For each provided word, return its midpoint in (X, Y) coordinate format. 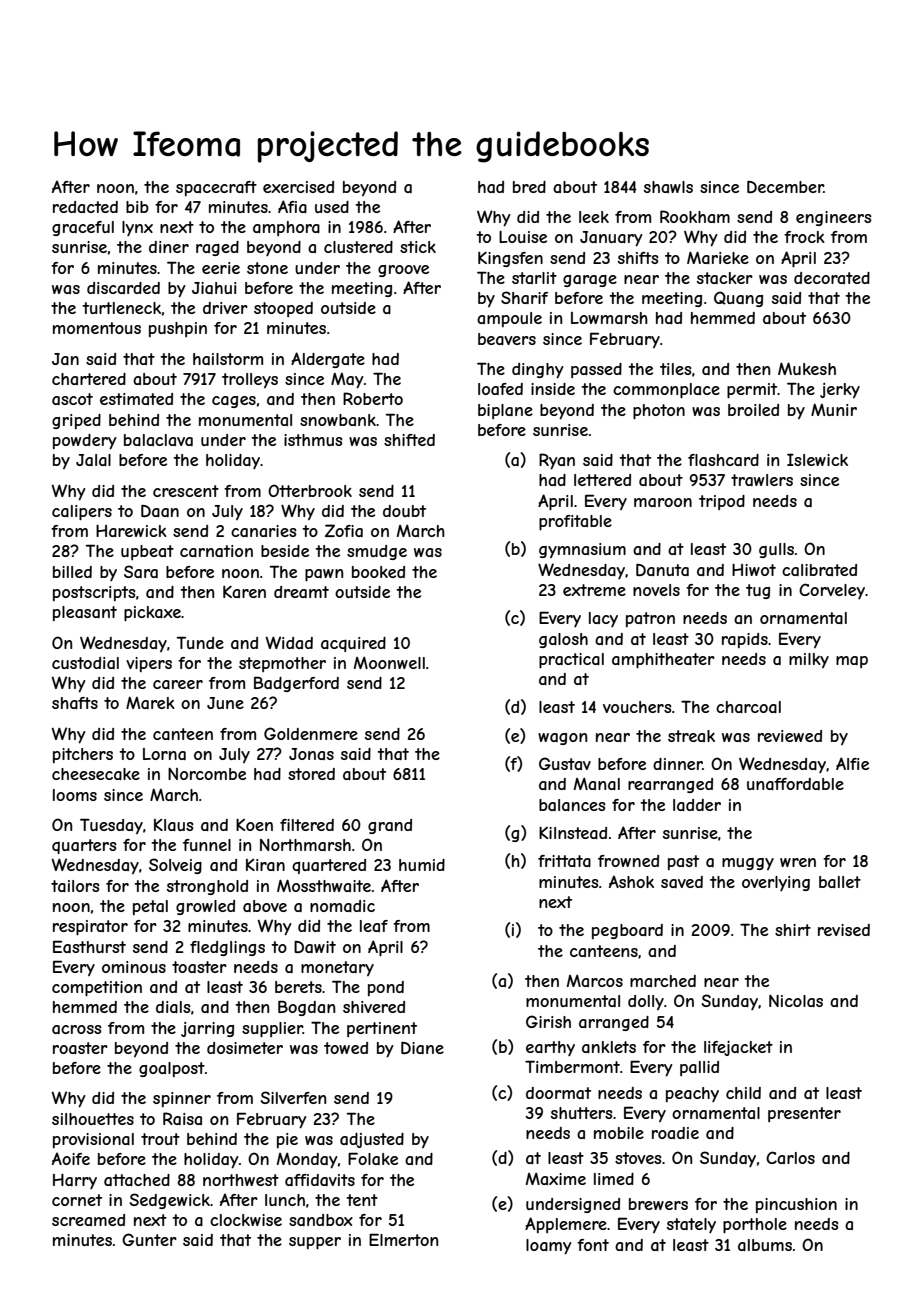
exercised (298, 187)
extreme (594, 590)
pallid (699, 1068)
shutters (582, 1113)
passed (596, 370)
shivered (374, 1007)
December (785, 187)
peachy (692, 1094)
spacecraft (216, 188)
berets (298, 987)
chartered (89, 379)
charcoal (748, 707)
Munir (834, 410)
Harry (75, 1181)
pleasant (85, 613)
